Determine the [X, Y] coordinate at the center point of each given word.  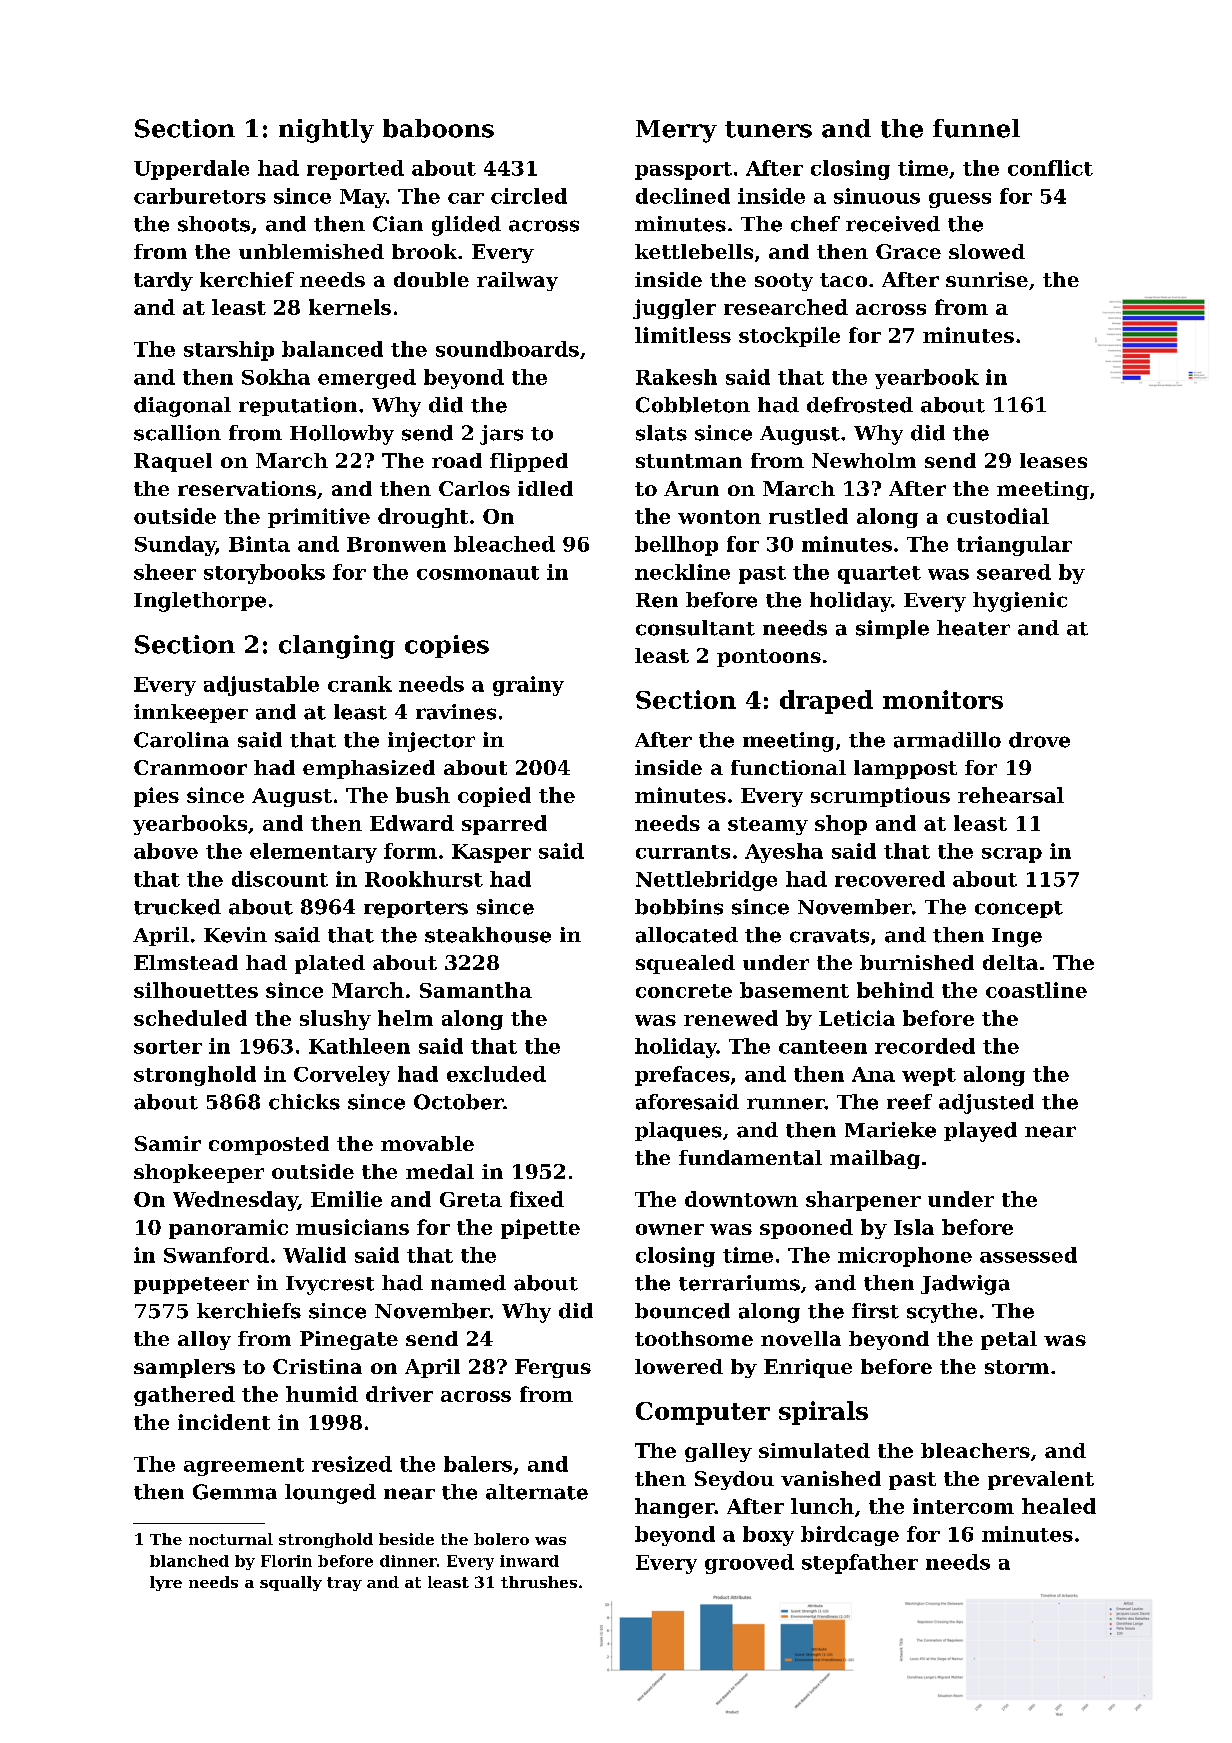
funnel [976, 128]
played [980, 1132]
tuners [768, 129]
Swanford [216, 1255]
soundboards [507, 349]
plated [330, 964]
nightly [326, 131]
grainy [528, 686]
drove [1039, 740]
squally [291, 1583]
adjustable [261, 686]
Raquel [173, 462]
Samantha [476, 990]
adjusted [986, 1104]
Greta [471, 1199]
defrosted [860, 405]
